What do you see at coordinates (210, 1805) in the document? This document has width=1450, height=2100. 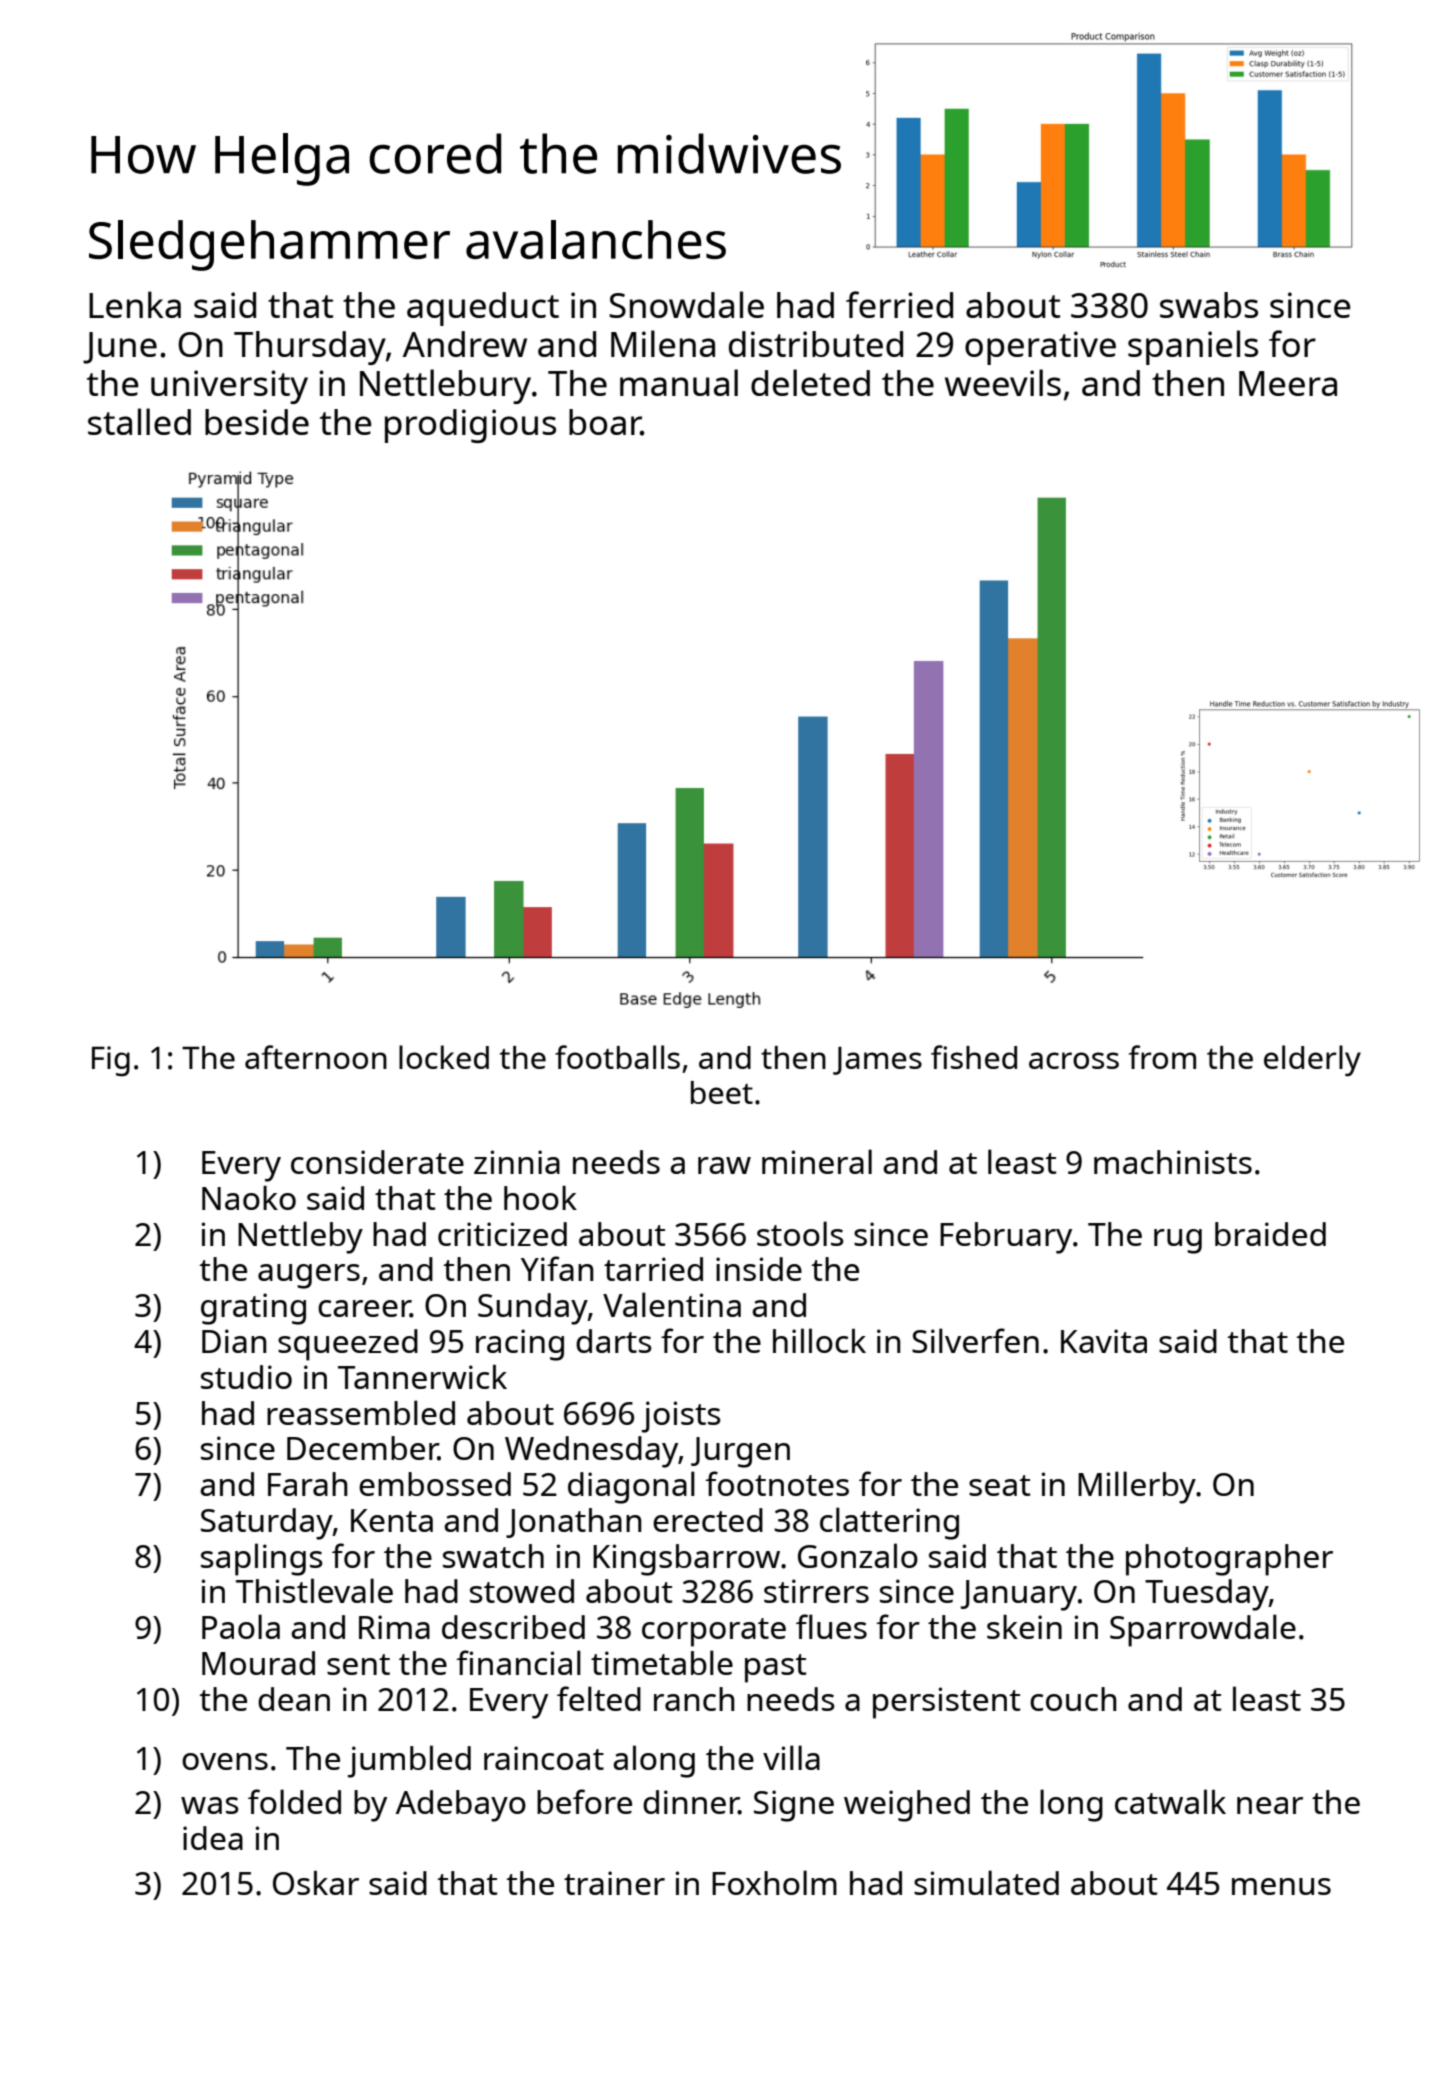 I see `was` at bounding box center [210, 1805].
